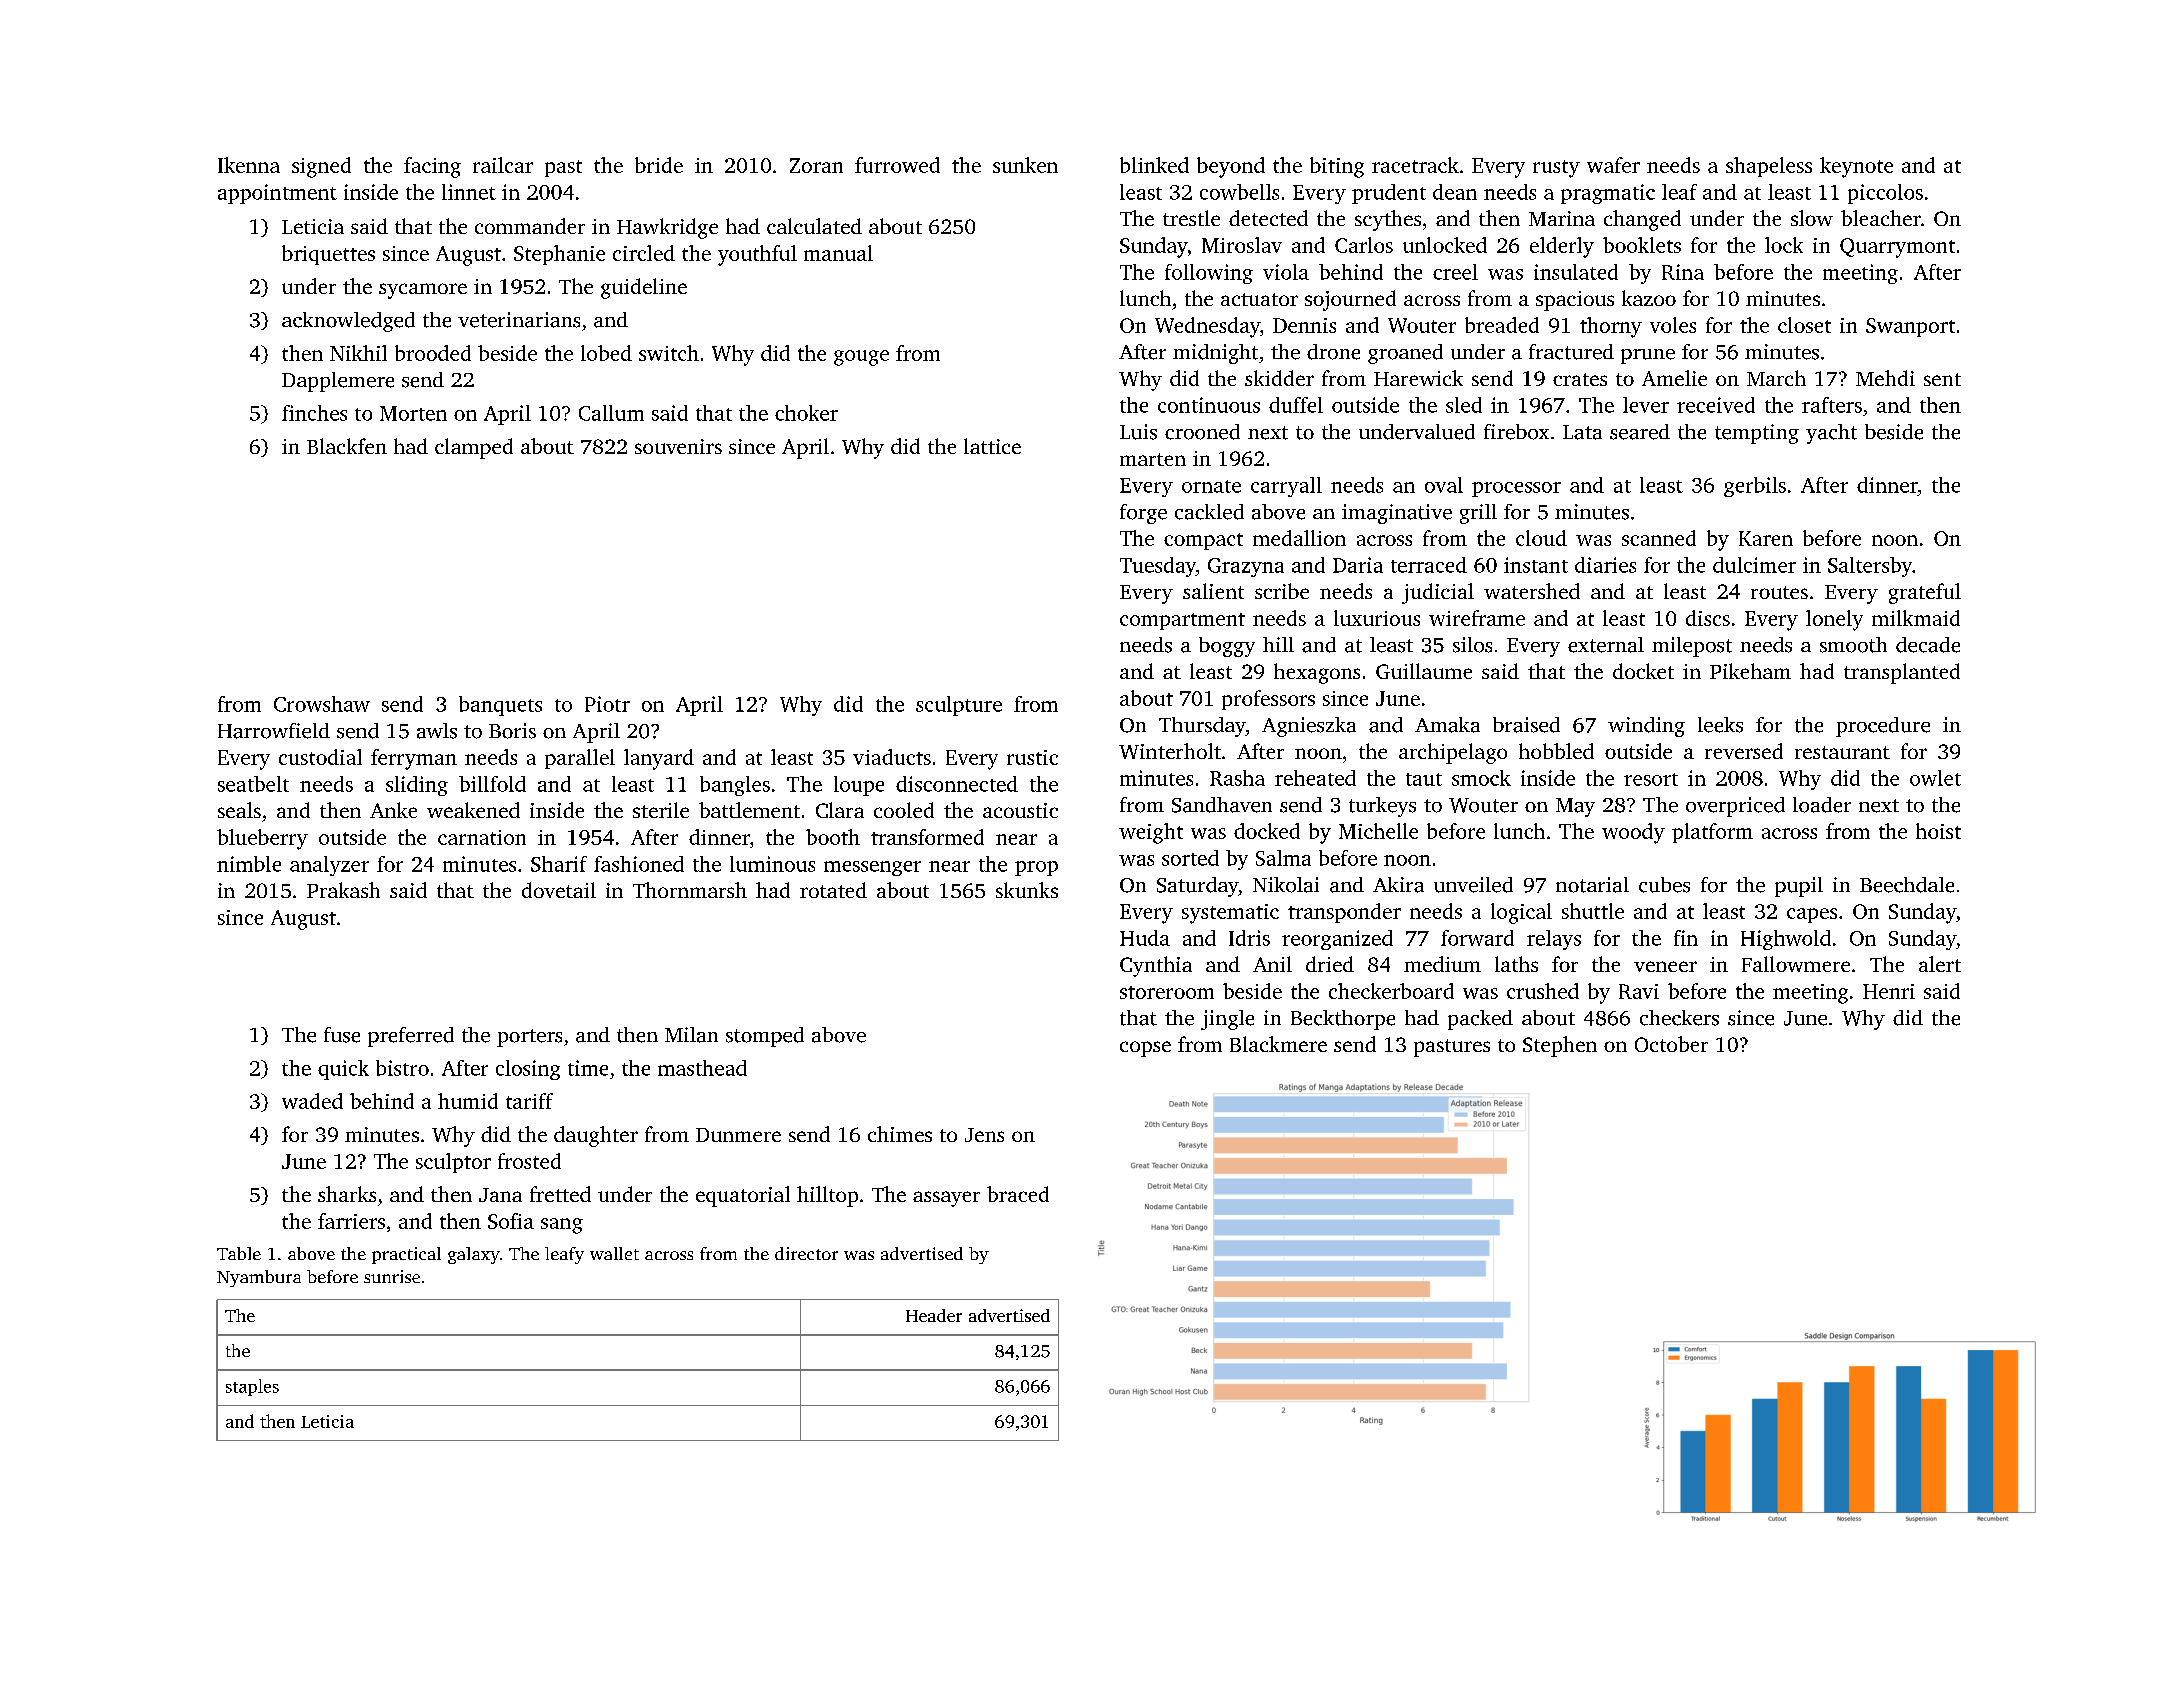 This screenshot has height=1683, width=2178. What do you see at coordinates (1907, 885) in the screenshot?
I see `Beechdale` at bounding box center [1907, 885].
